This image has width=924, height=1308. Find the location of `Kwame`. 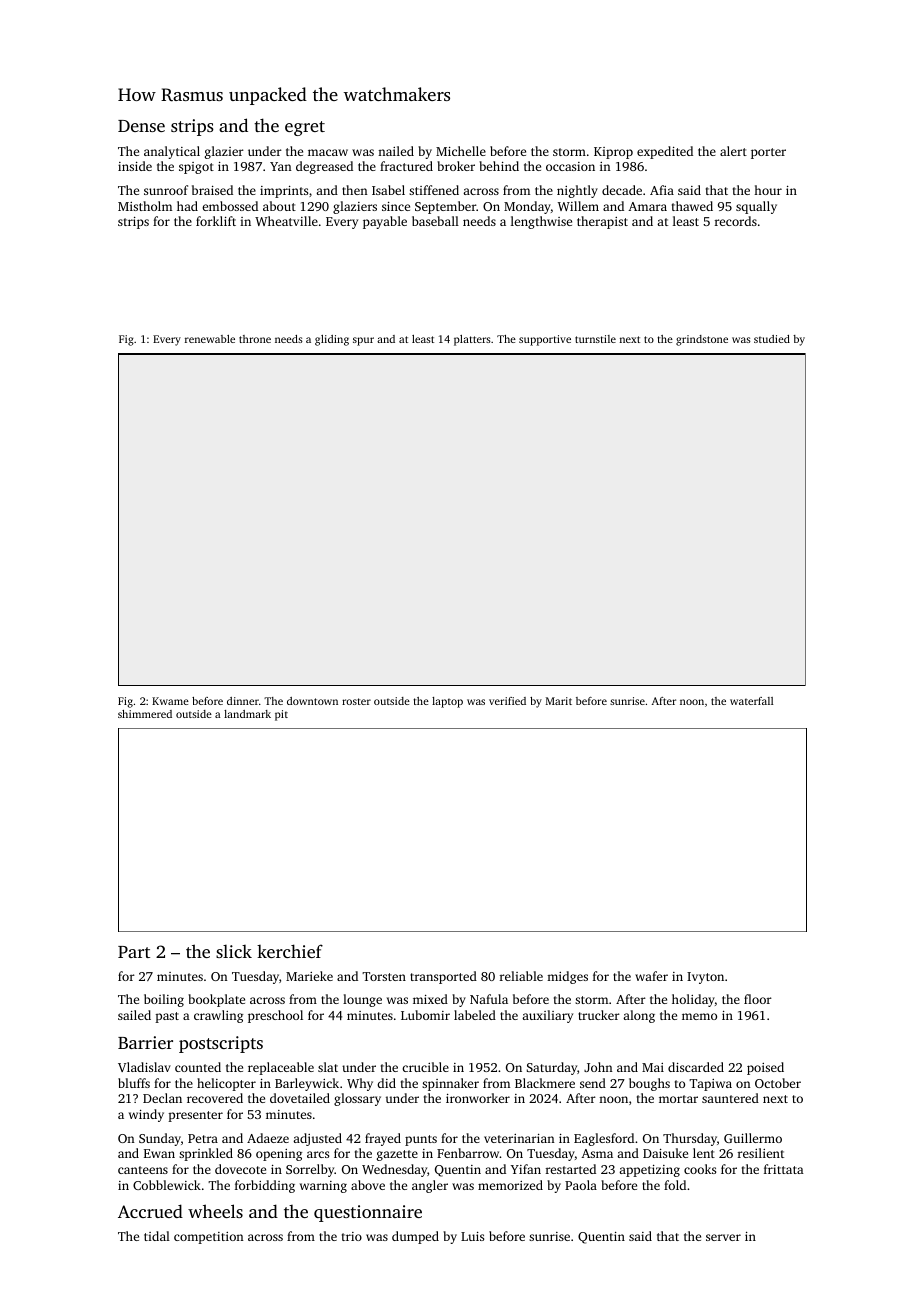

Kwame is located at coordinates (170, 701).
